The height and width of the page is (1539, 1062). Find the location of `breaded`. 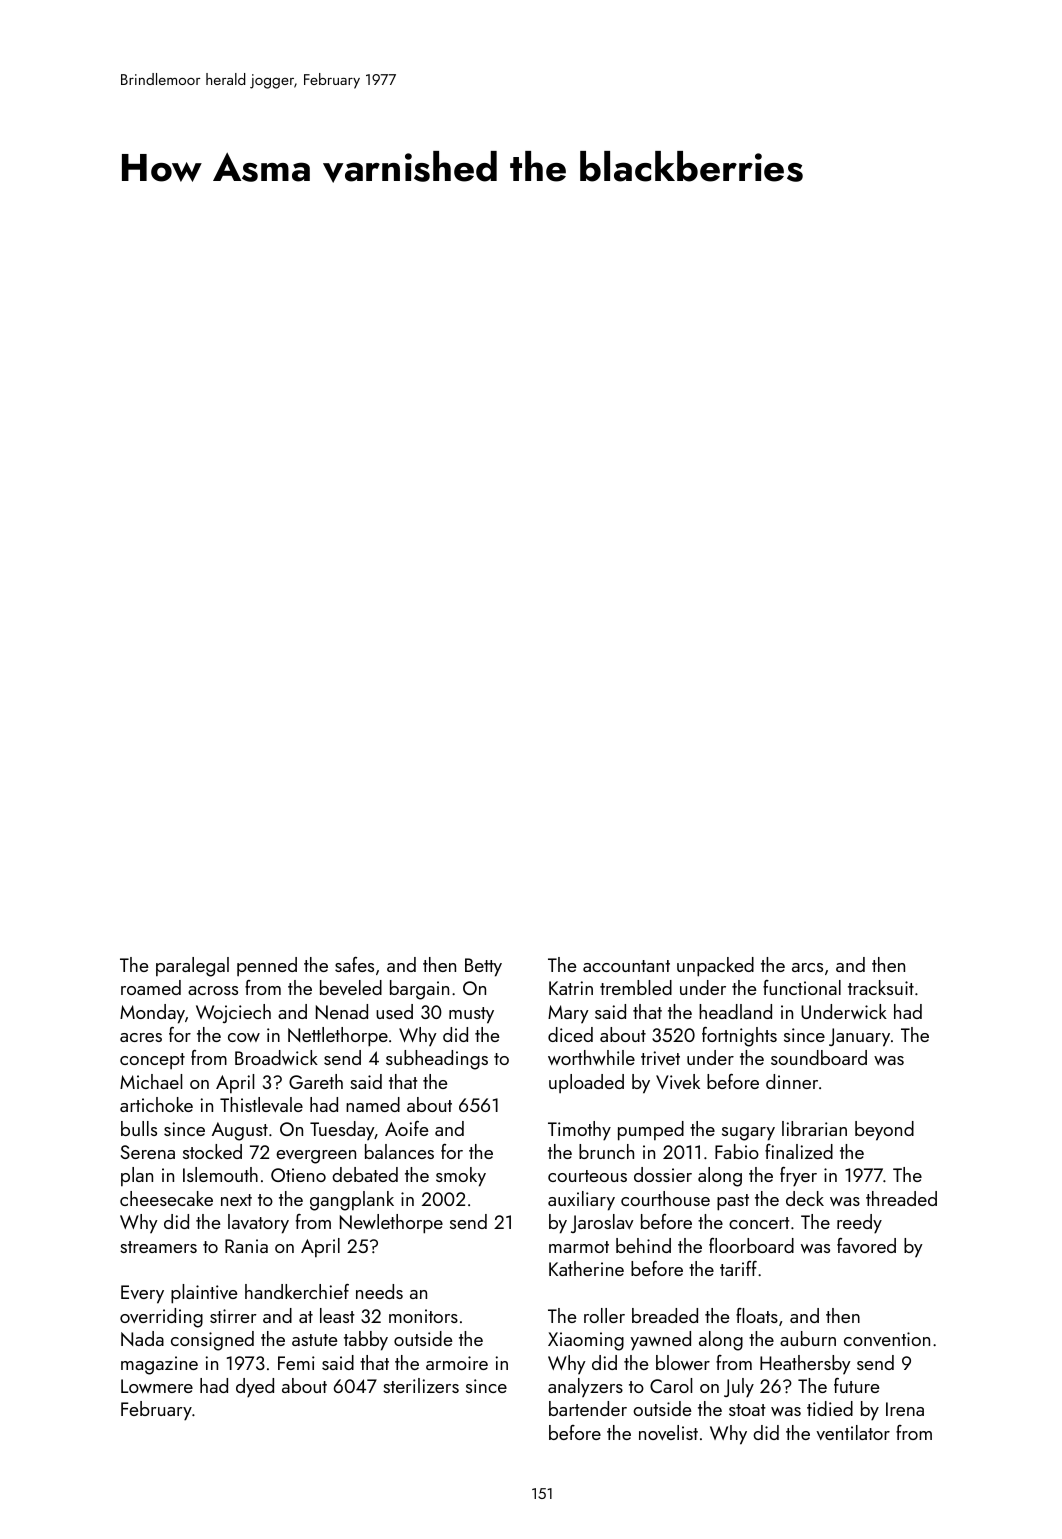

breaded is located at coordinates (665, 1315).
